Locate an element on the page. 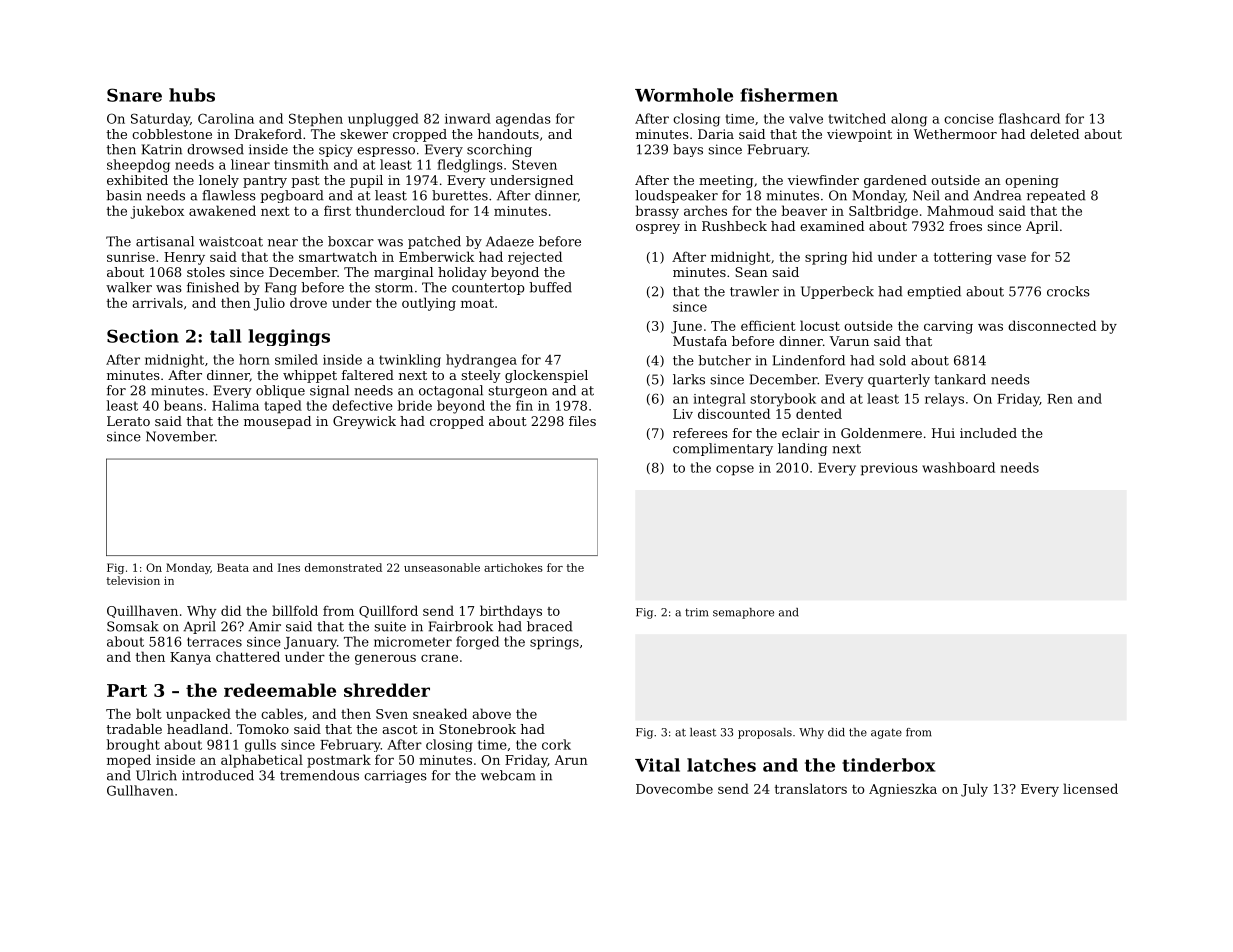 Image resolution: width=1233 pixels, height=952 pixels. concise is located at coordinates (969, 119).
